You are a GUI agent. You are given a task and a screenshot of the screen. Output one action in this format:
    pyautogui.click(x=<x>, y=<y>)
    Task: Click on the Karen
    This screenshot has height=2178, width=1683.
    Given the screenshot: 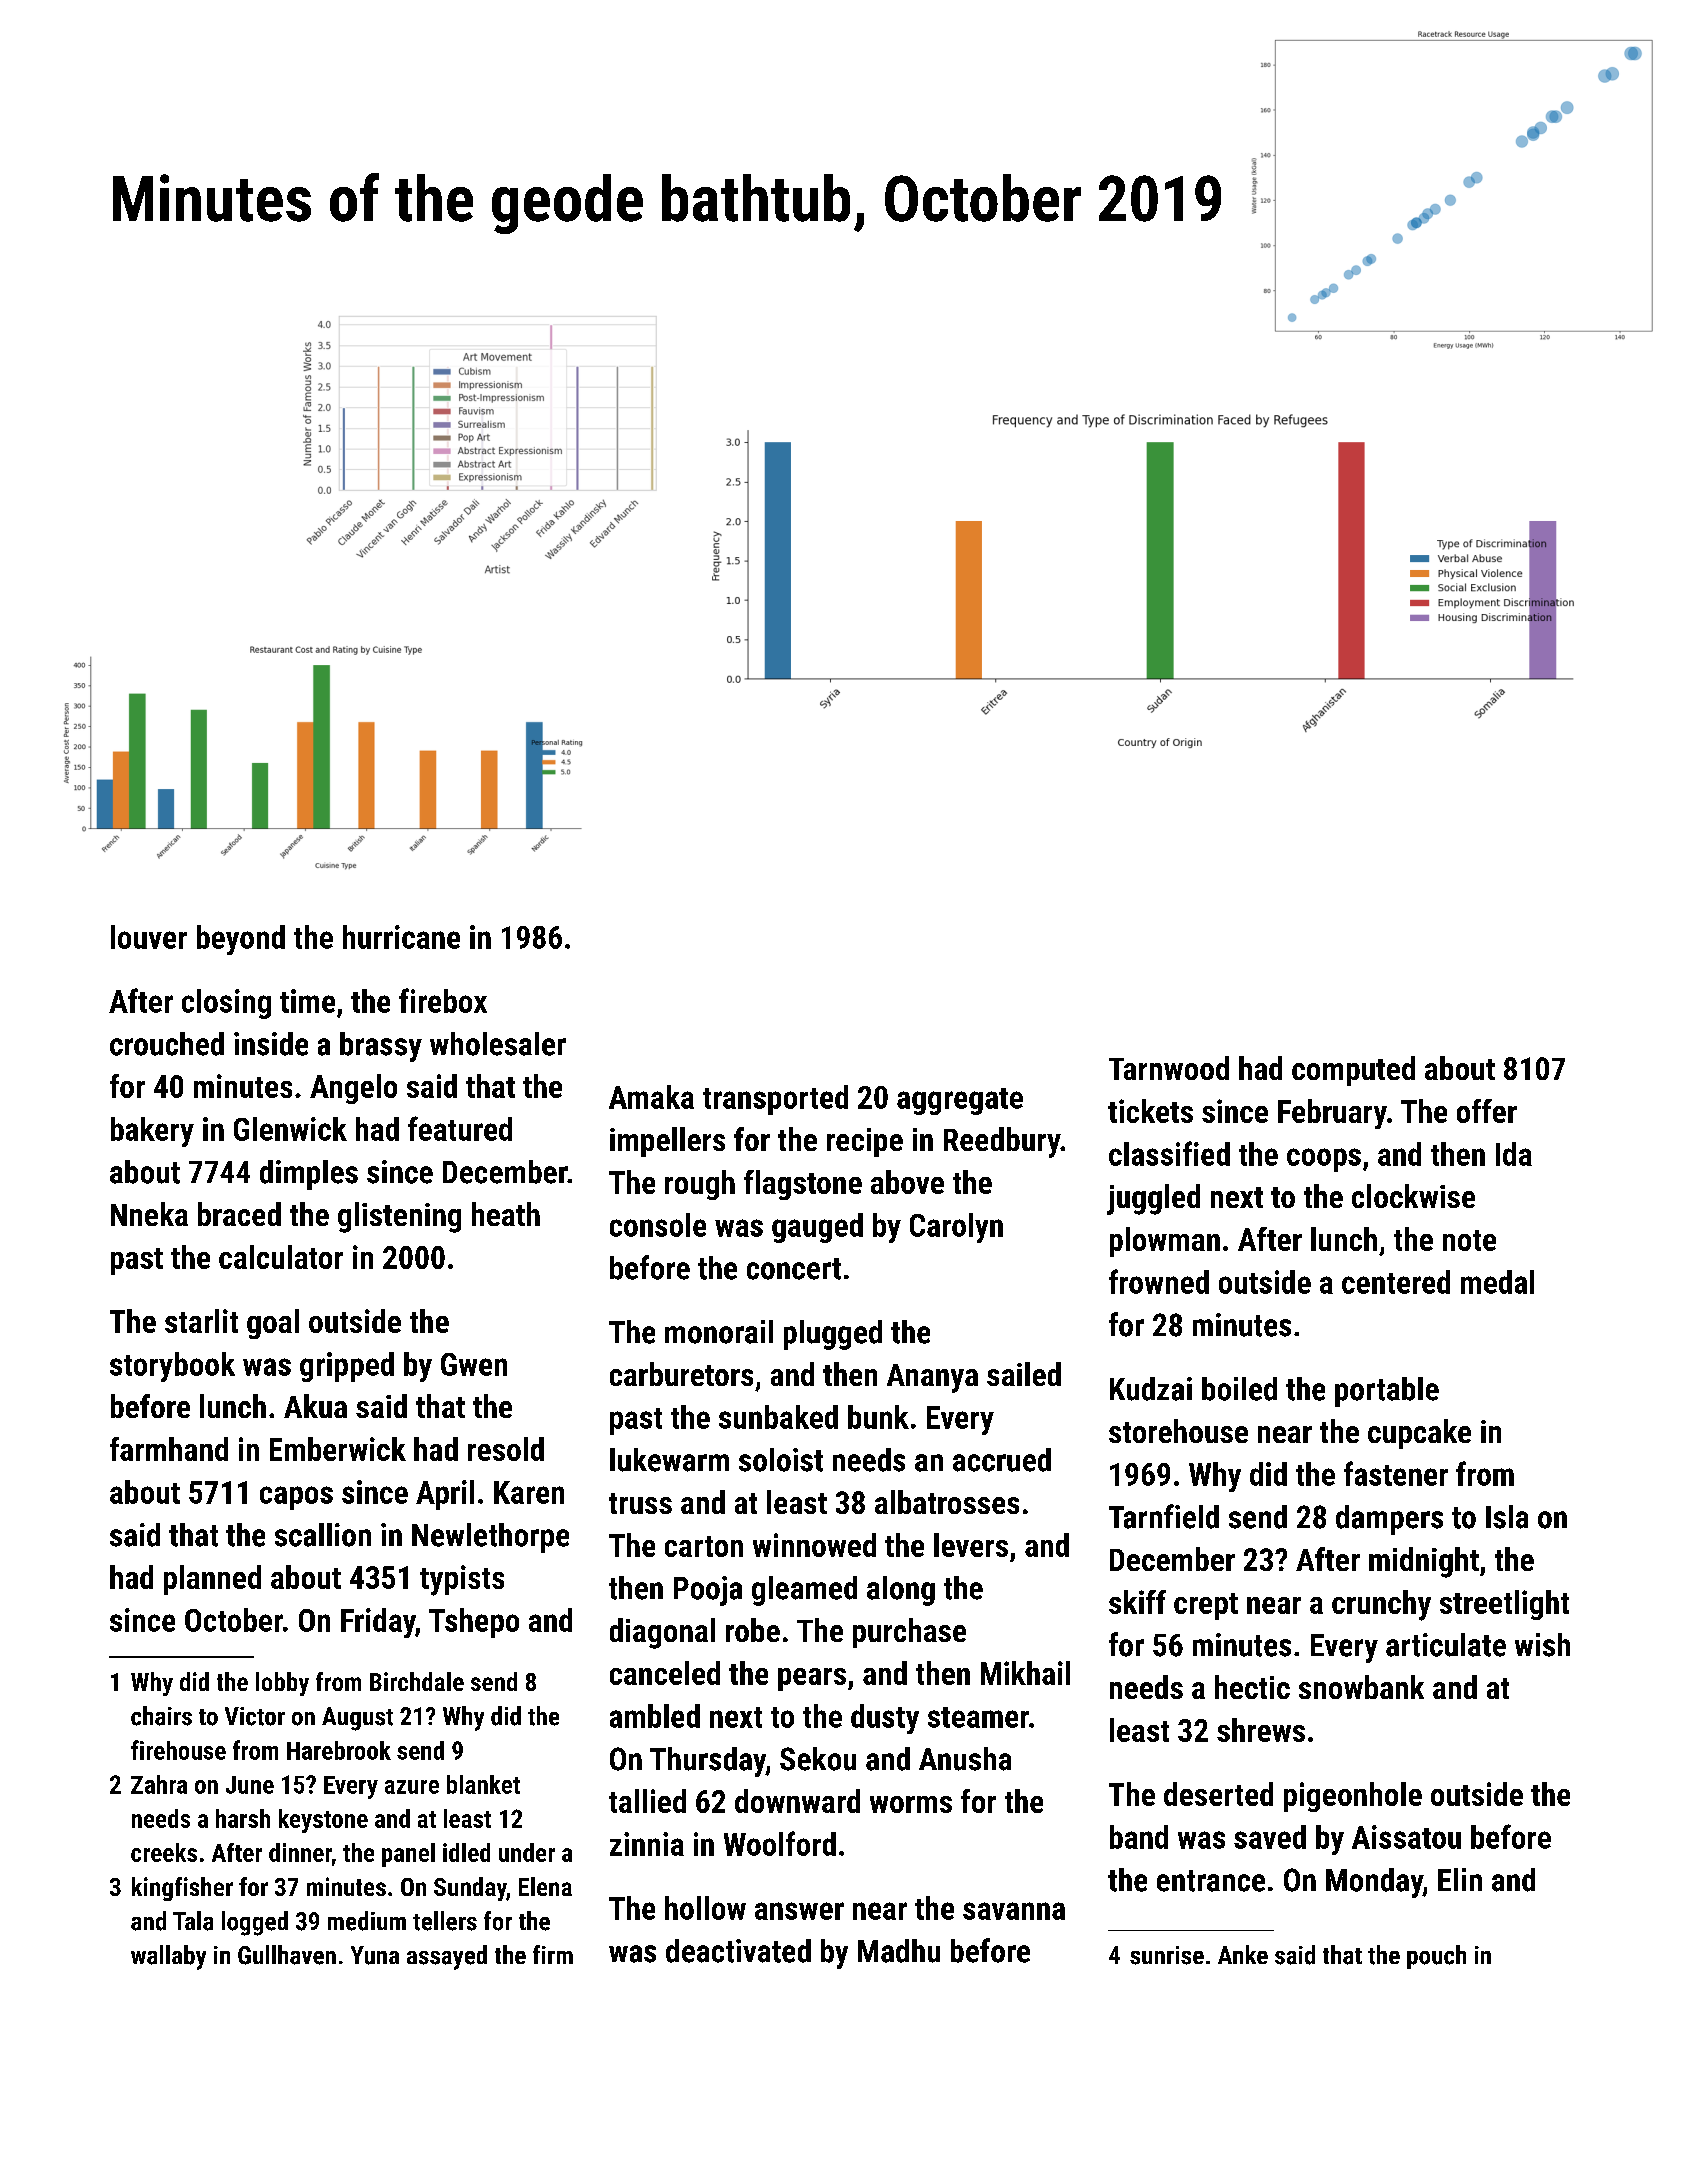 What is the action you would take?
    pyautogui.click(x=529, y=1492)
